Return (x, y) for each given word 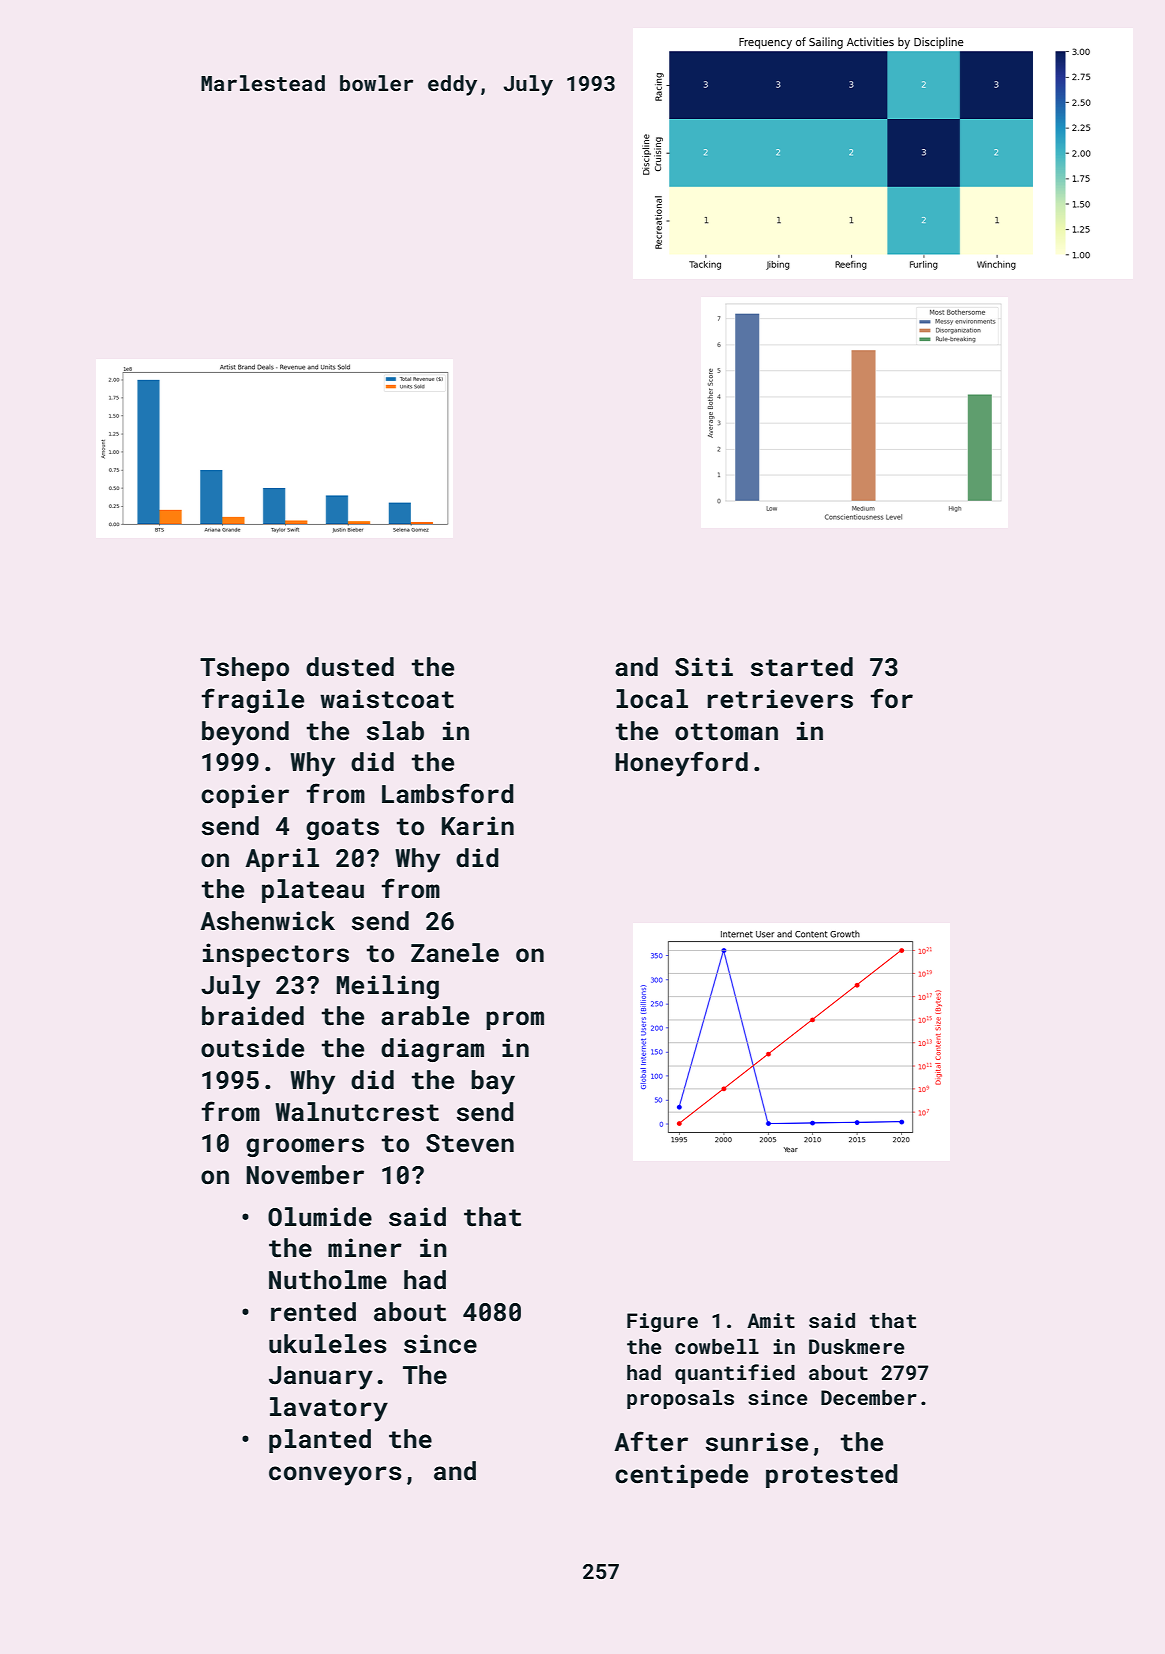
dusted (350, 667)
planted (320, 1441)
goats (342, 829)
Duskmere (857, 1346)
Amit (771, 1320)
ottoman (726, 732)
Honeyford (681, 764)
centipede (681, 1476)
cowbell (717, 1346)
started (802, 667)
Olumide (320, 1216)
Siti (704, 667)
